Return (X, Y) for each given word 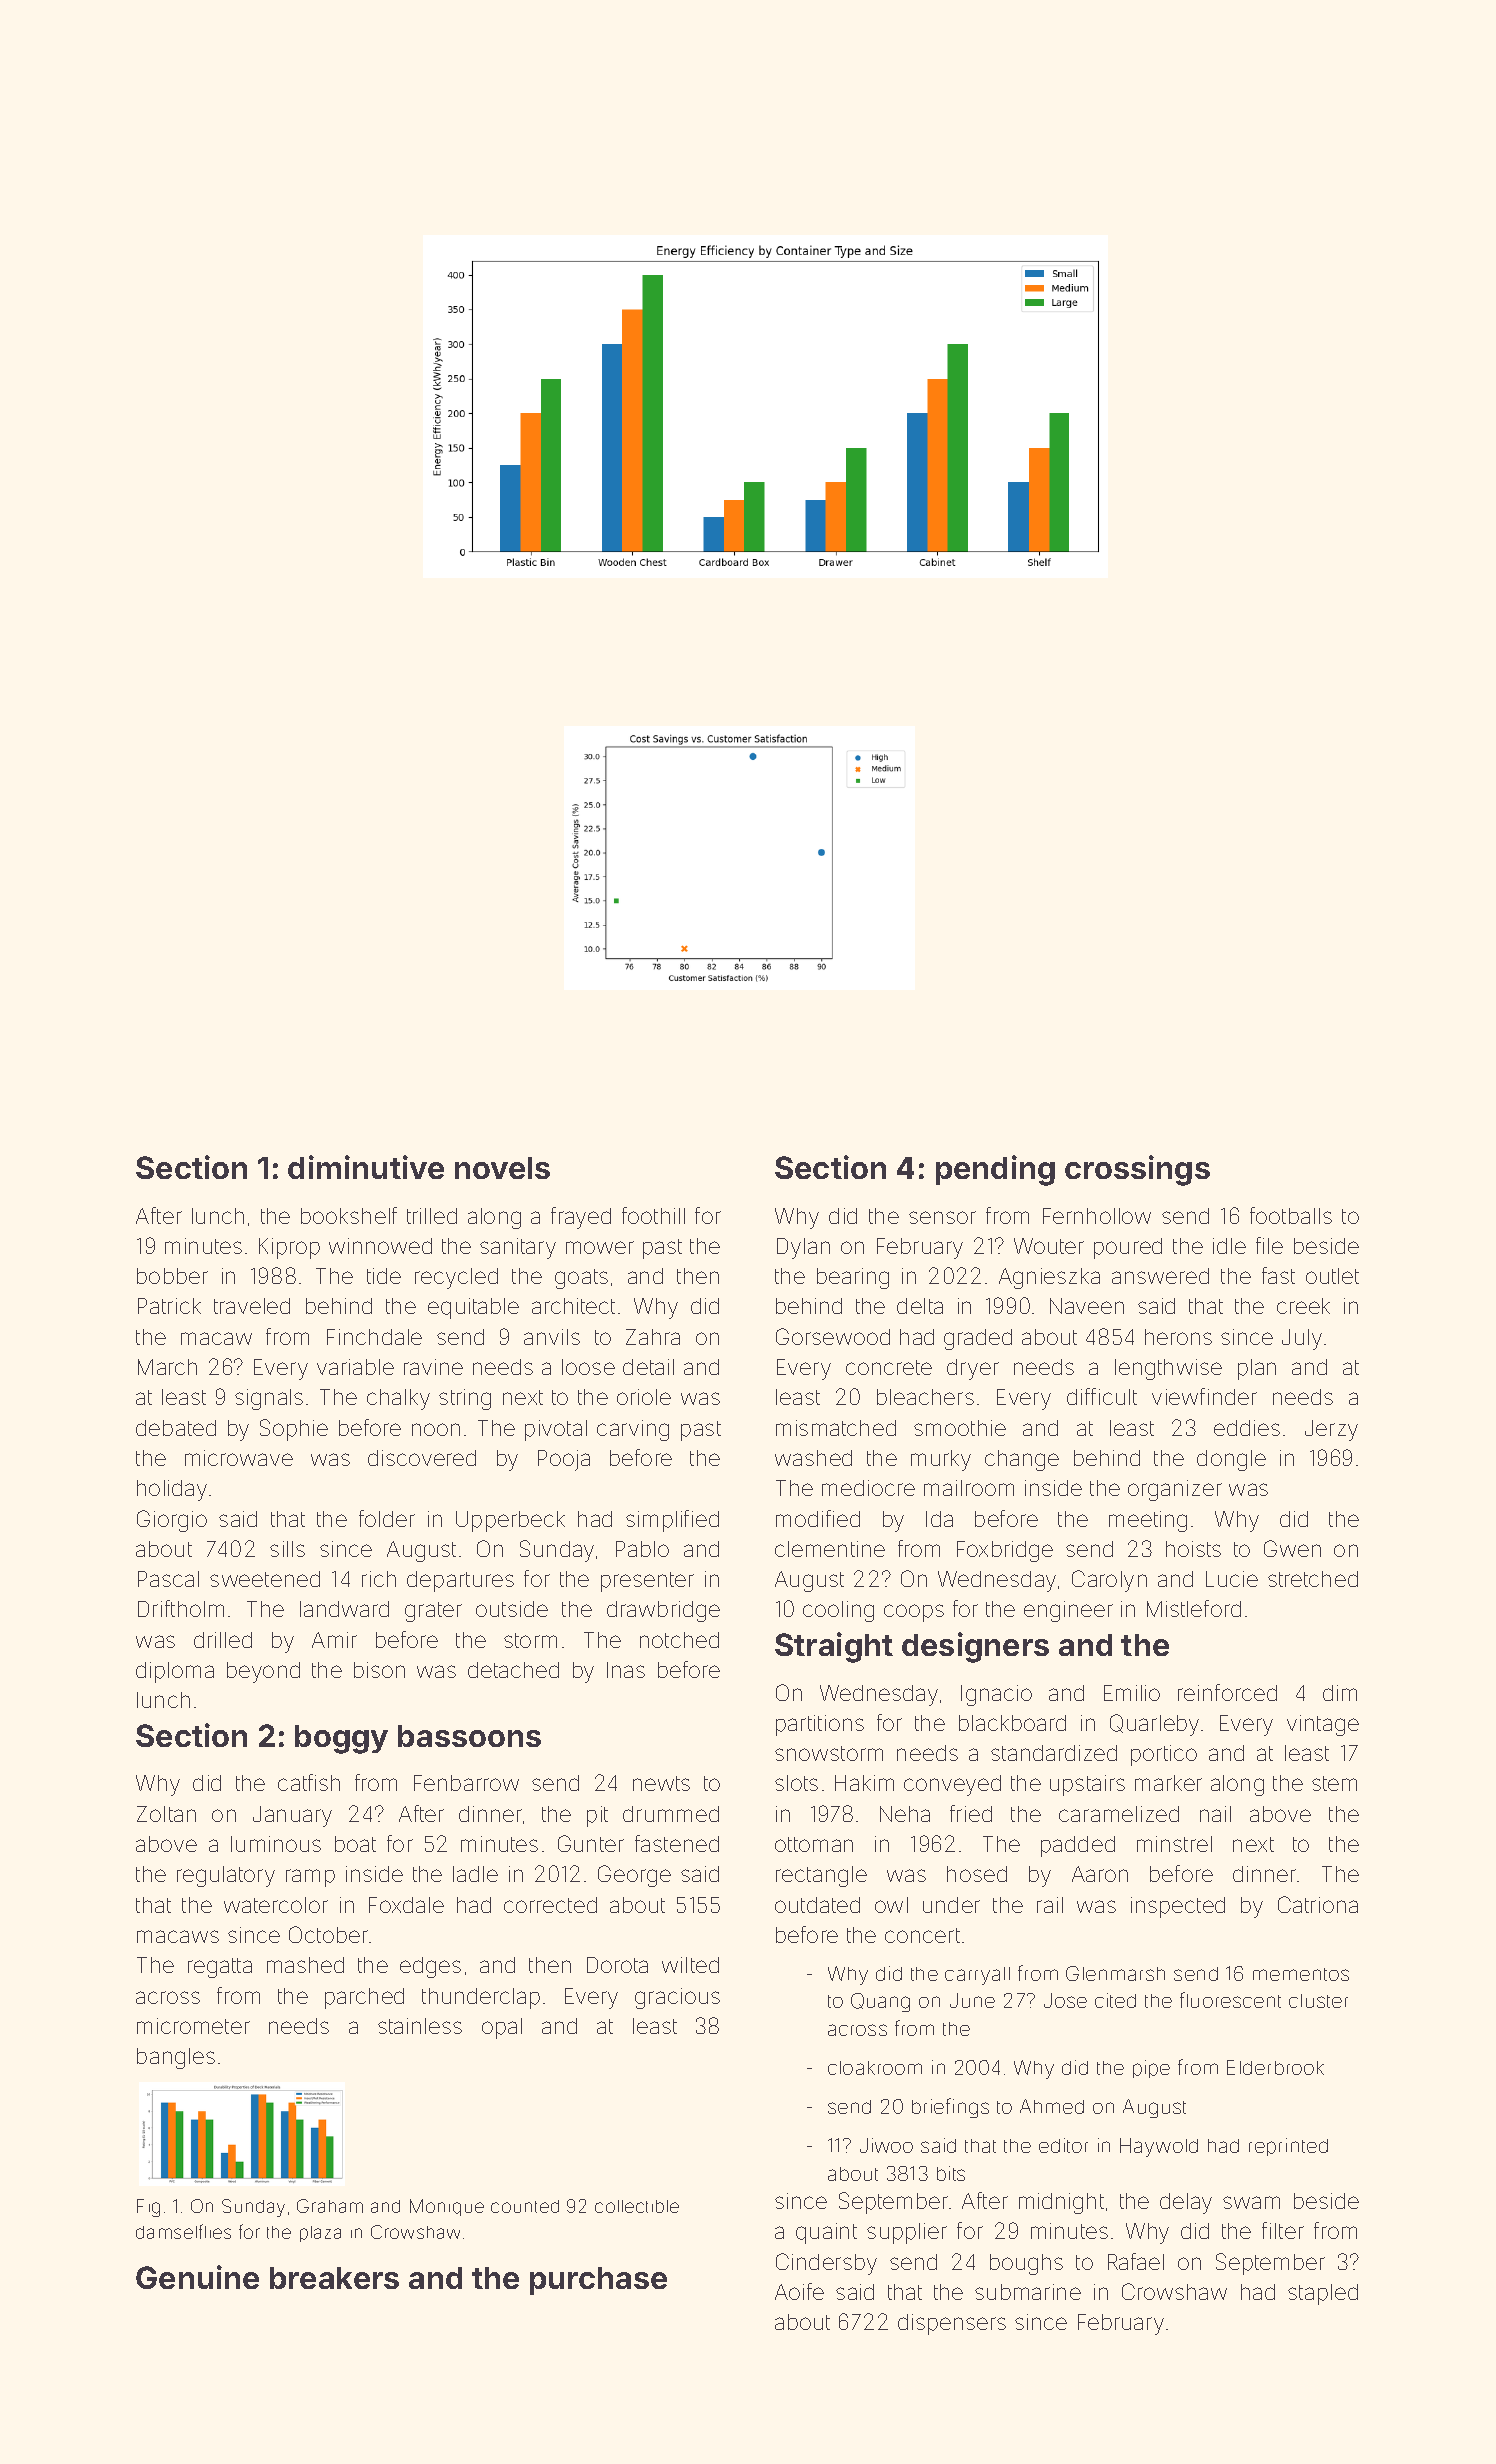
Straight (834, 1647)
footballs (1291, 1215)
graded (978, 1339)
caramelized (1119, 1814)
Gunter (591, 1843)
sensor (942, 1217)
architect (573, 1306)
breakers (334, 2278)
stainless (420, 2026)
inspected (1178, 1907)
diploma (175, 1672)
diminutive (366, 1167)
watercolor (276, 1905)
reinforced (1227, 1692)
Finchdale (374, 1337)
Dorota (617, 1965)
